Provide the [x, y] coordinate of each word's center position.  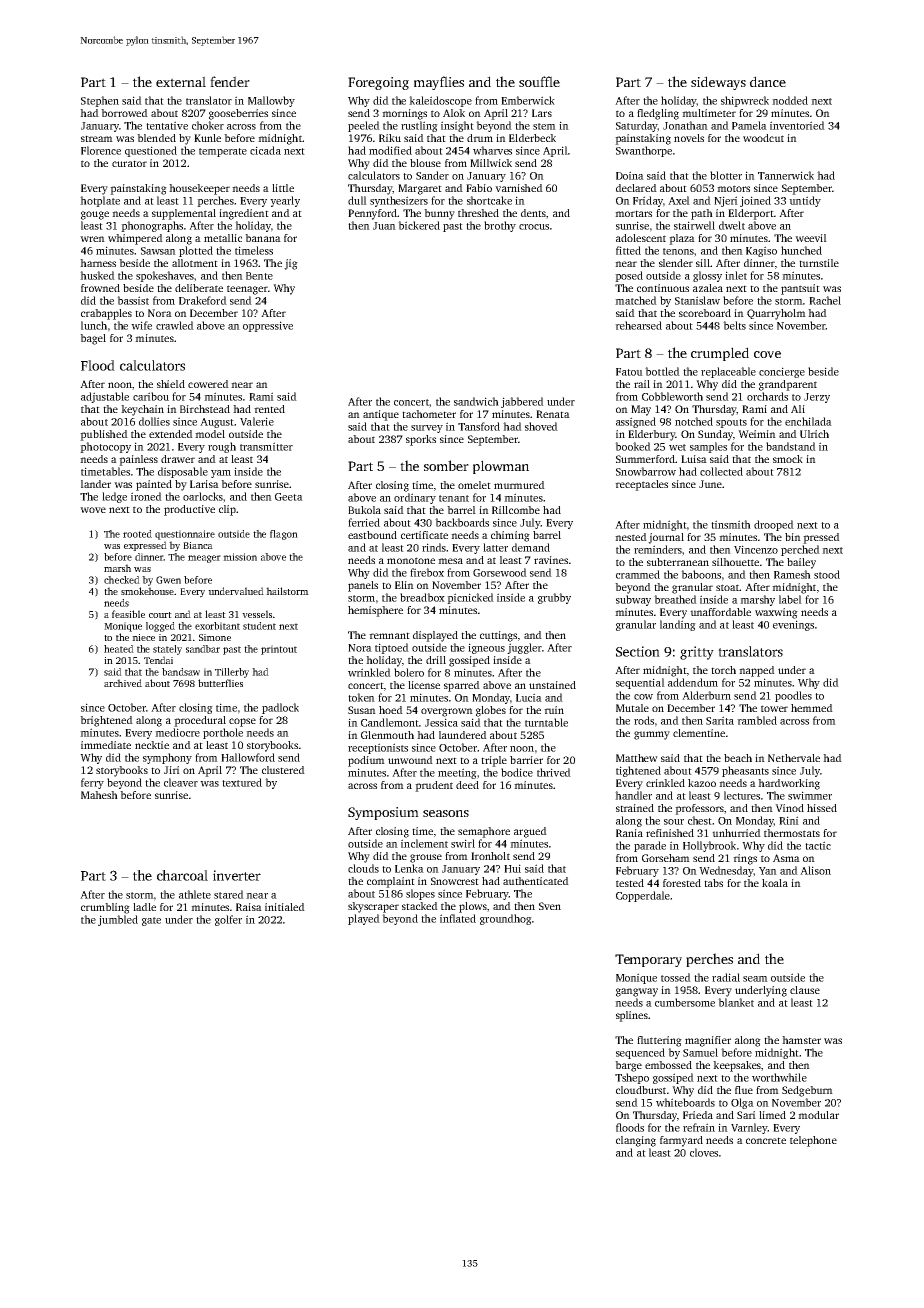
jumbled [118, 920]
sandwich [476, 401]
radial [726, 977]
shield [171, 384]
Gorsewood [500, 572]
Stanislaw [697, 300]
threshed [478, 213]
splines [632, 1016]
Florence [101, 150]
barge [628, 1066]
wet [677, 447]
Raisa [249, 907]
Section [638, 651]
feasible [128, 614]
